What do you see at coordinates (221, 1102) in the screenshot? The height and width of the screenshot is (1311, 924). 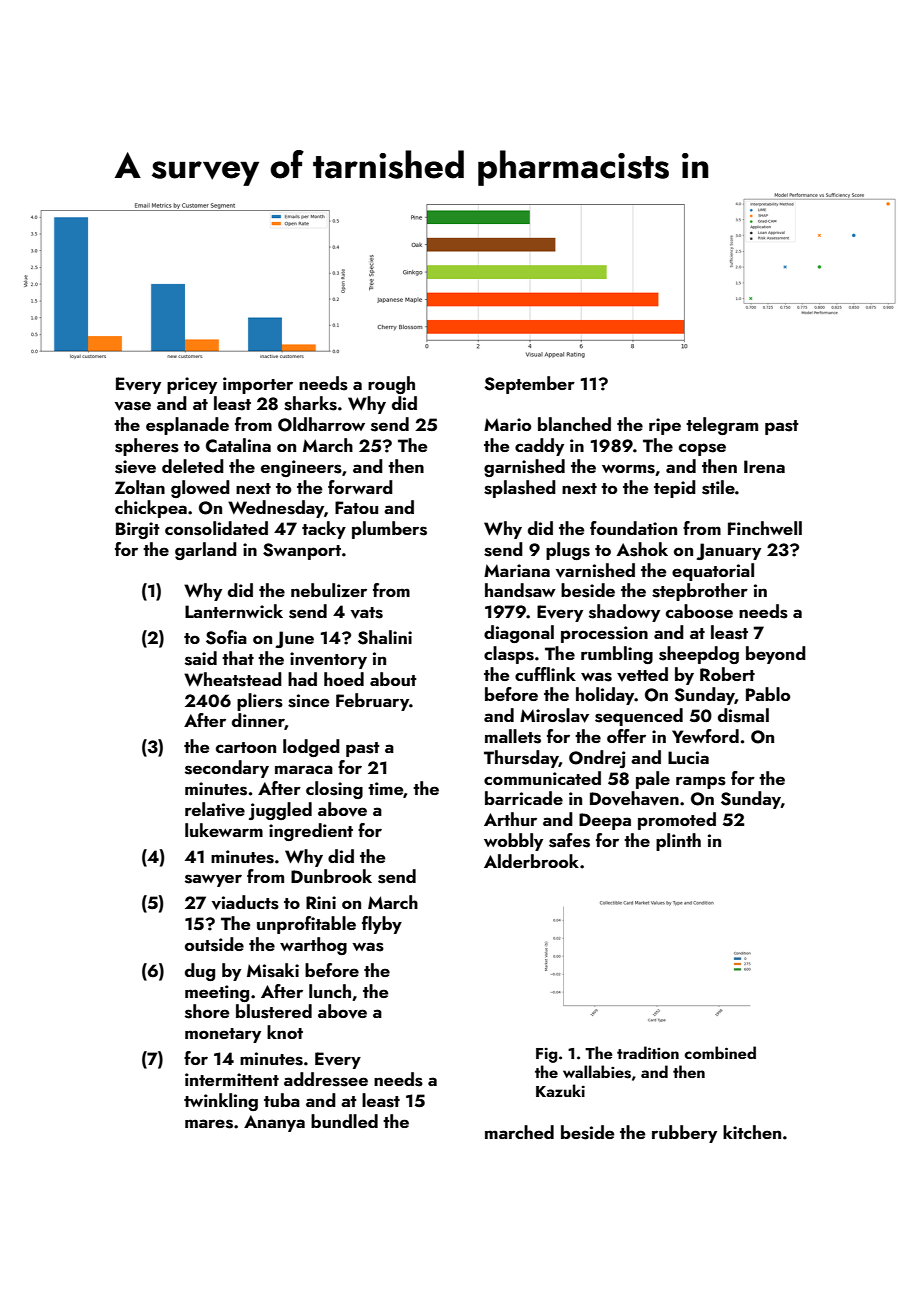 I see `twinkling` at bounding box center [221, 1102].
